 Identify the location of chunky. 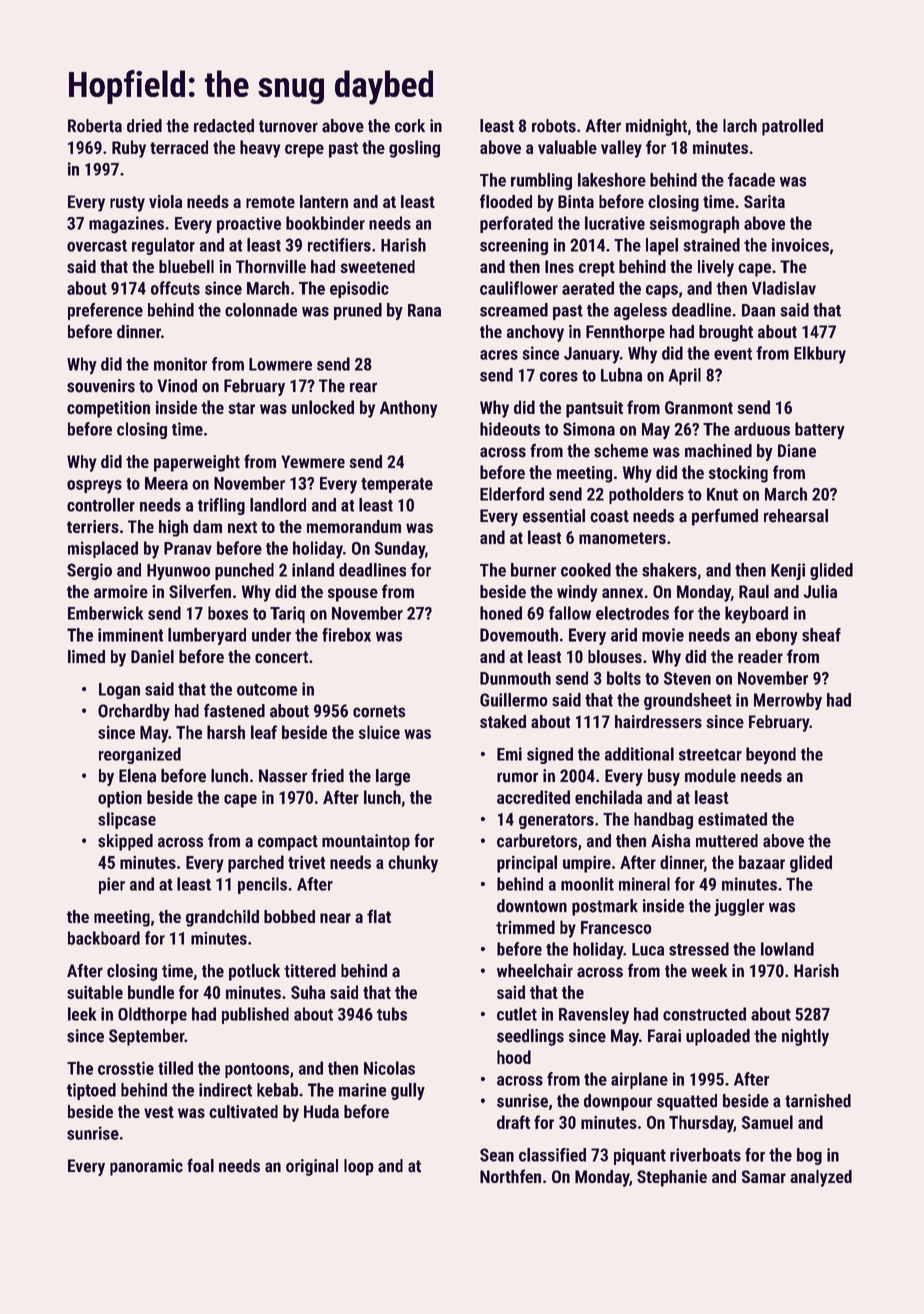
(413, 864).
